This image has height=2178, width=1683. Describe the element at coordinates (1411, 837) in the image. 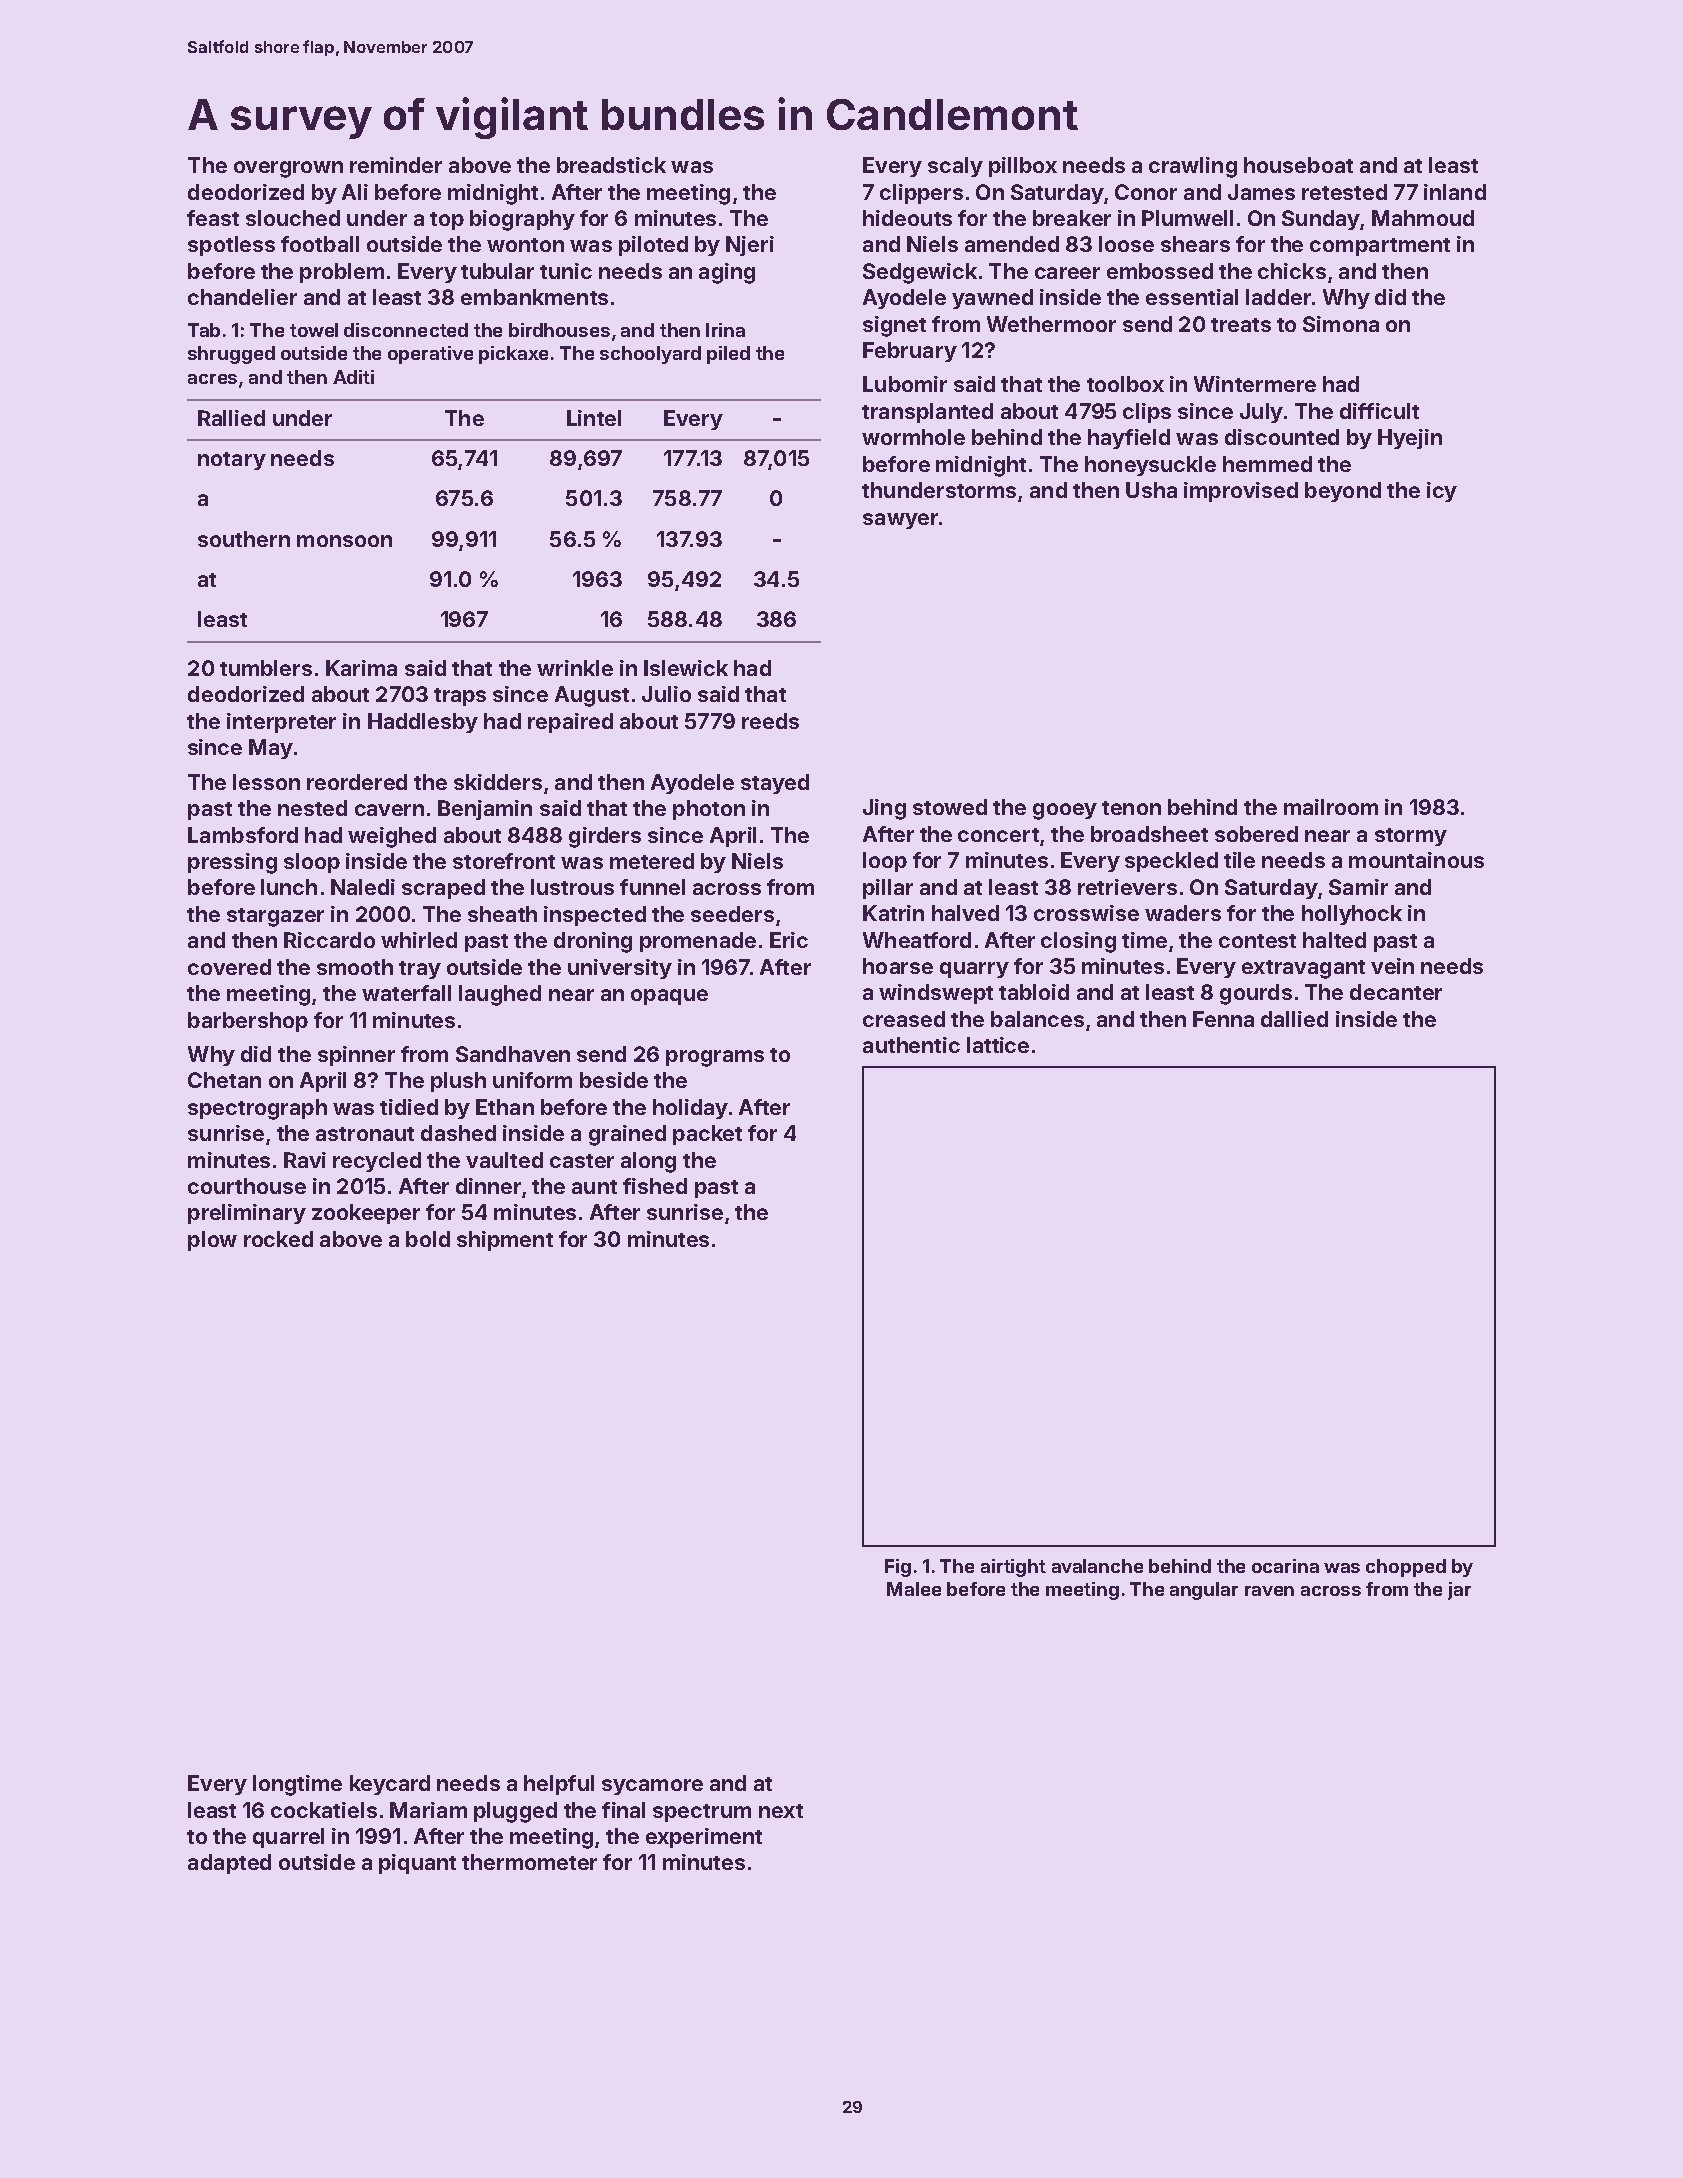

I see `stormy` at that location.
